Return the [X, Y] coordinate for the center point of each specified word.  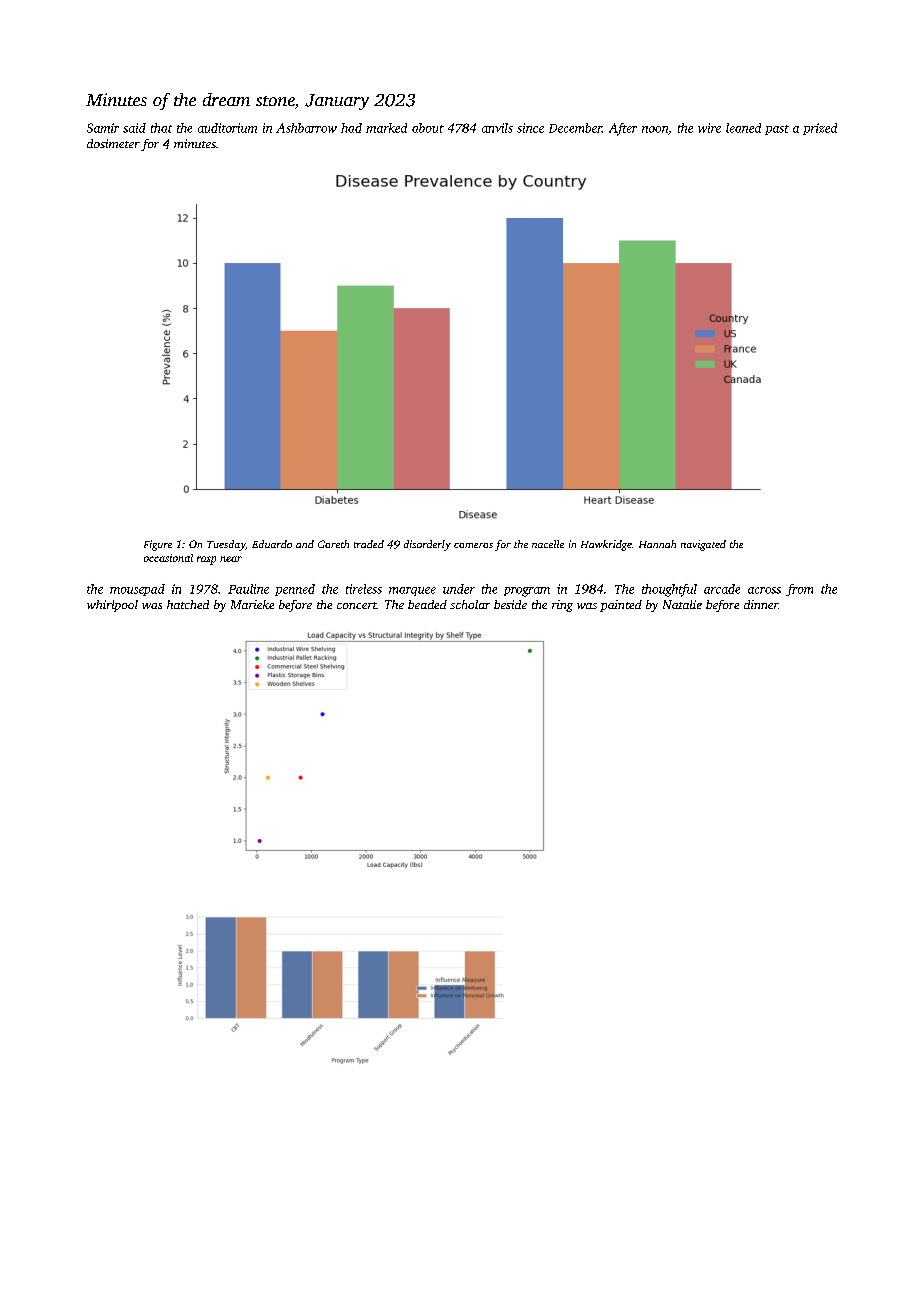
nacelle [548, 544]
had [351, 128]
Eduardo [272, 544]
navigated [703, 545]
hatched [188, 604]
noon [655, 129]
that [161, 128]
